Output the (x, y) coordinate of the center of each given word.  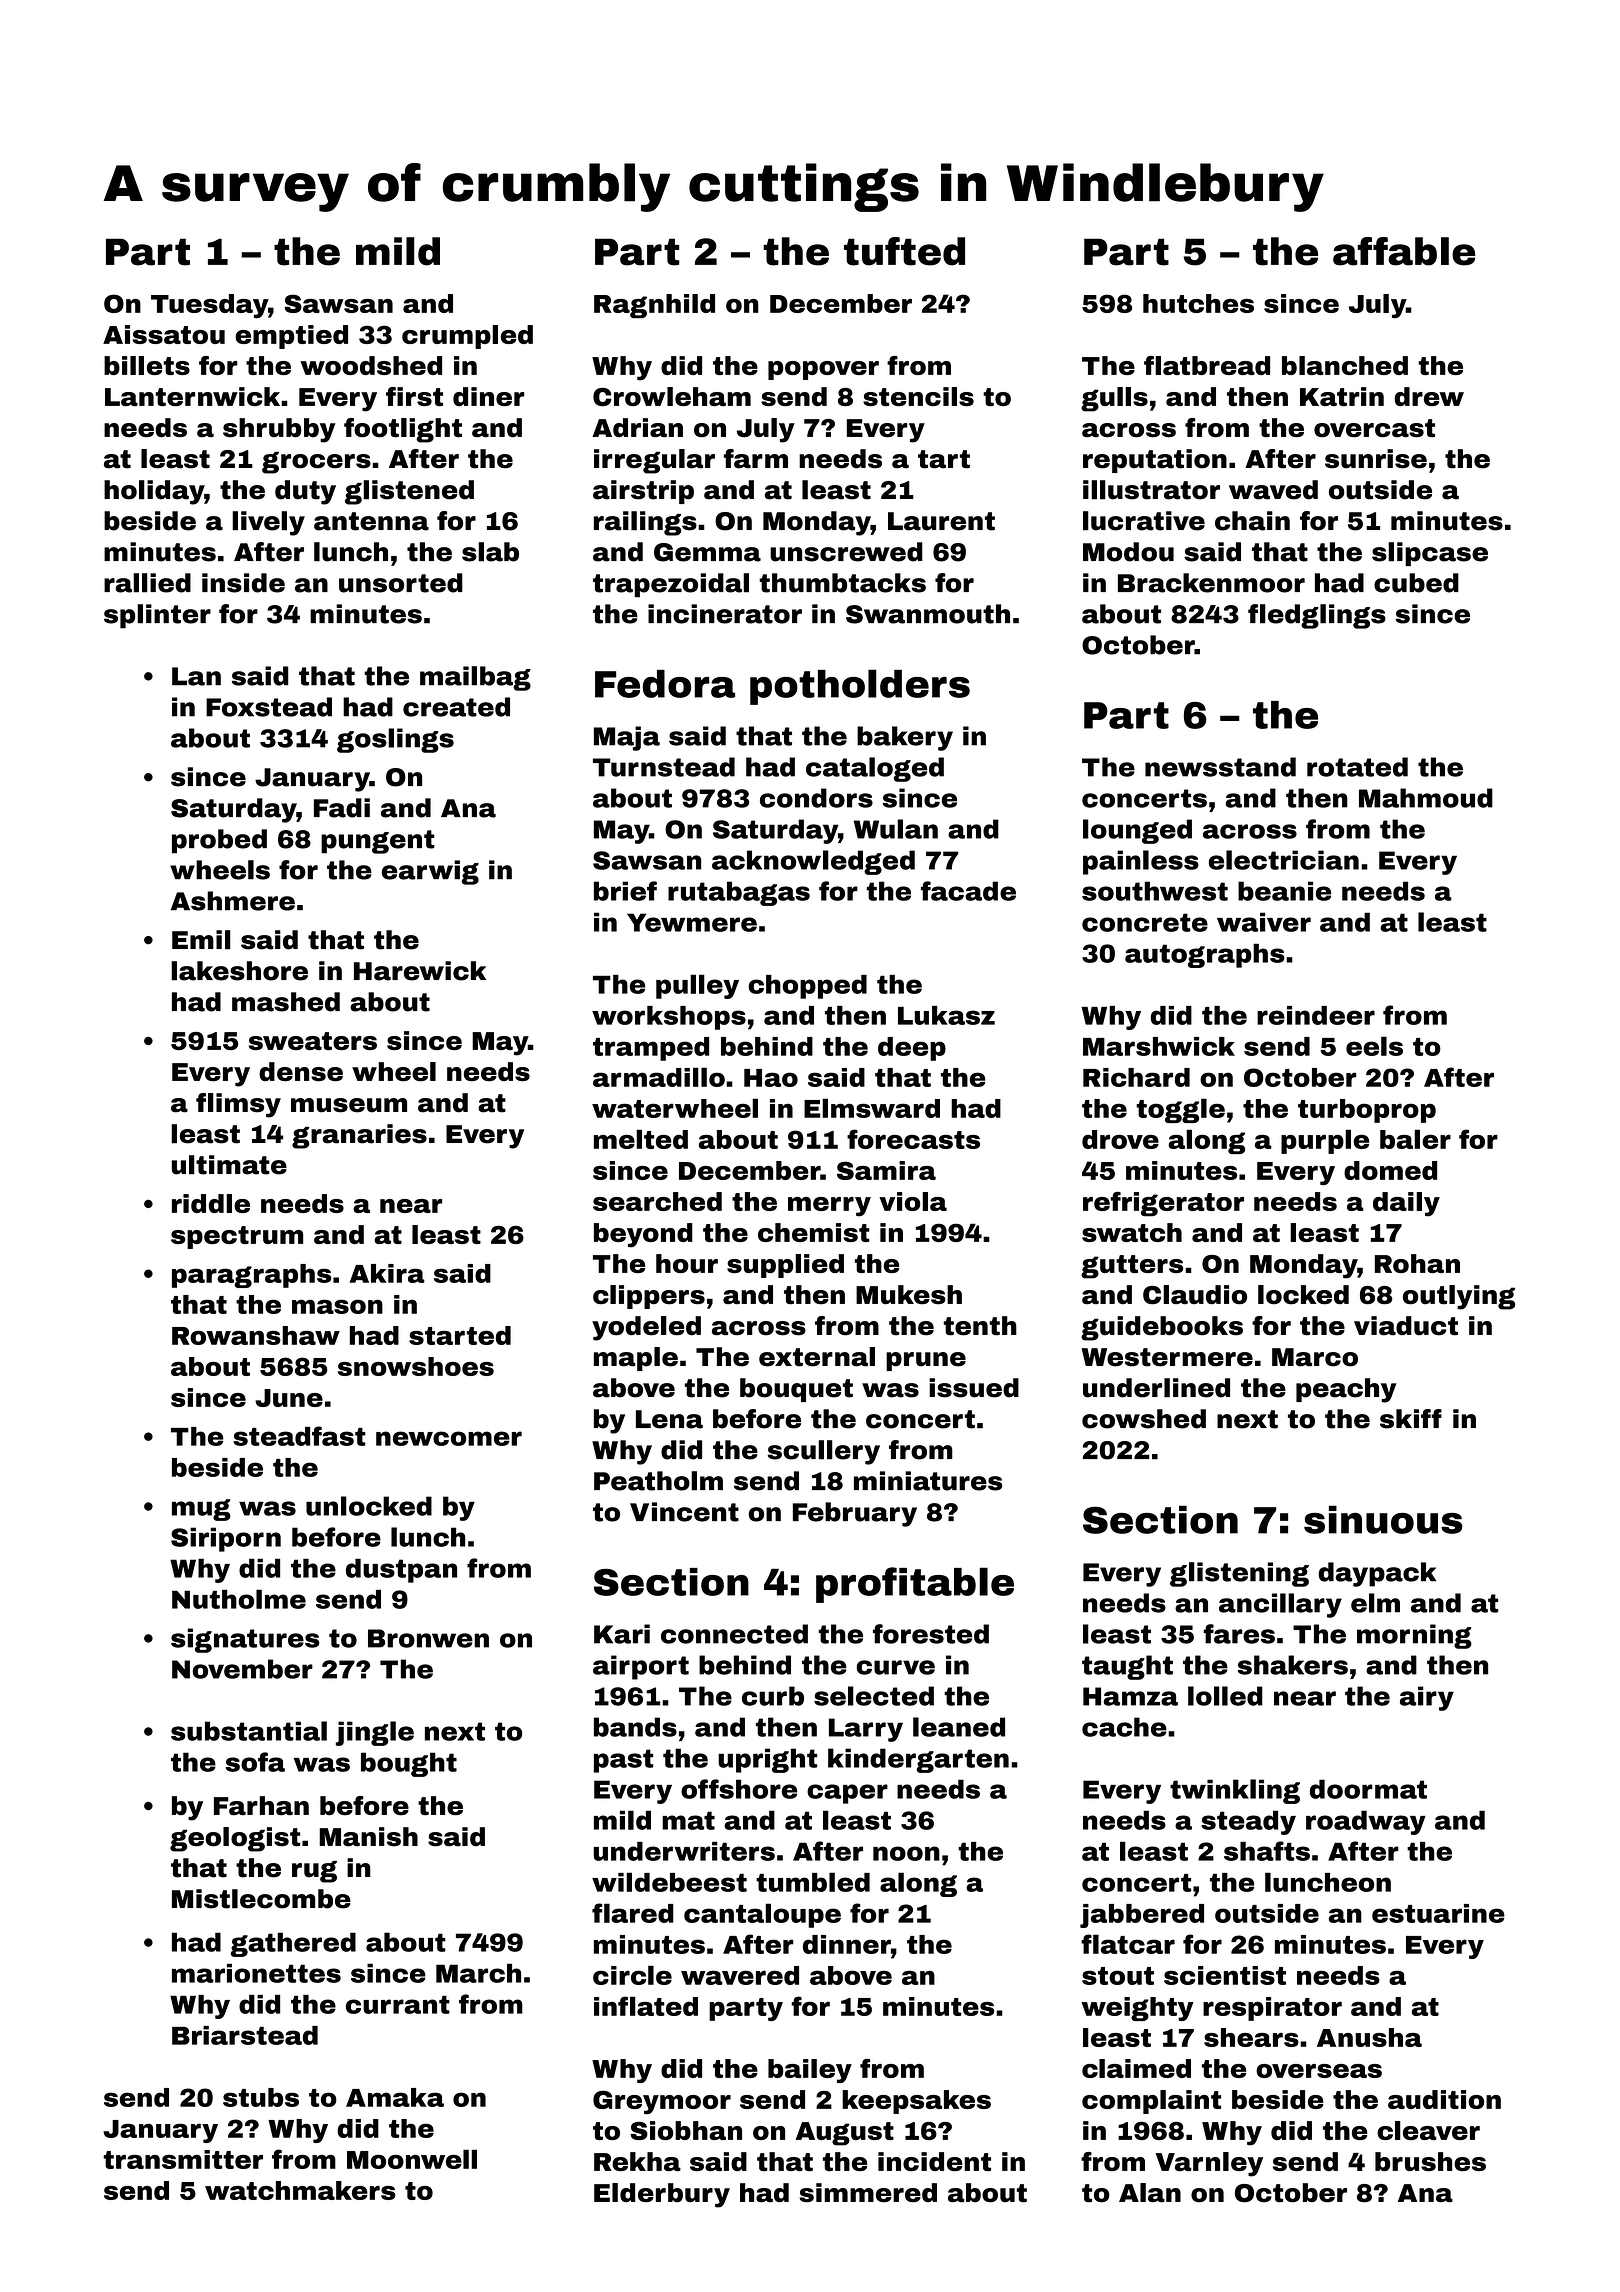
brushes (1430, 2161)
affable (1404, 251)
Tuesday (209, 306)
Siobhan (686, 2130)
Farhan (261, 1806)
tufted (904, 251)
